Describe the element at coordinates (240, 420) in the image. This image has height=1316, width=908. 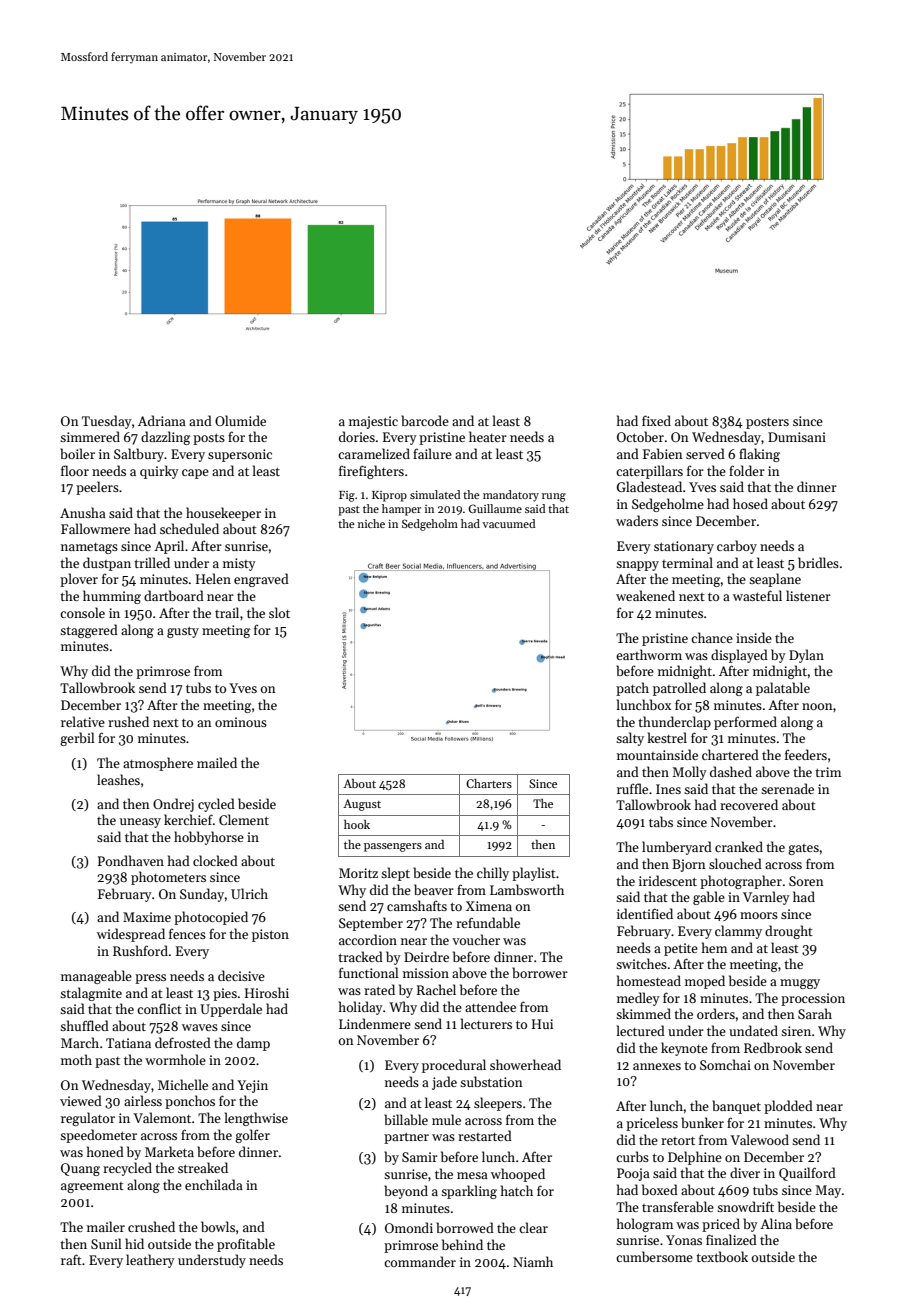
I see `Olumide` at that location.
